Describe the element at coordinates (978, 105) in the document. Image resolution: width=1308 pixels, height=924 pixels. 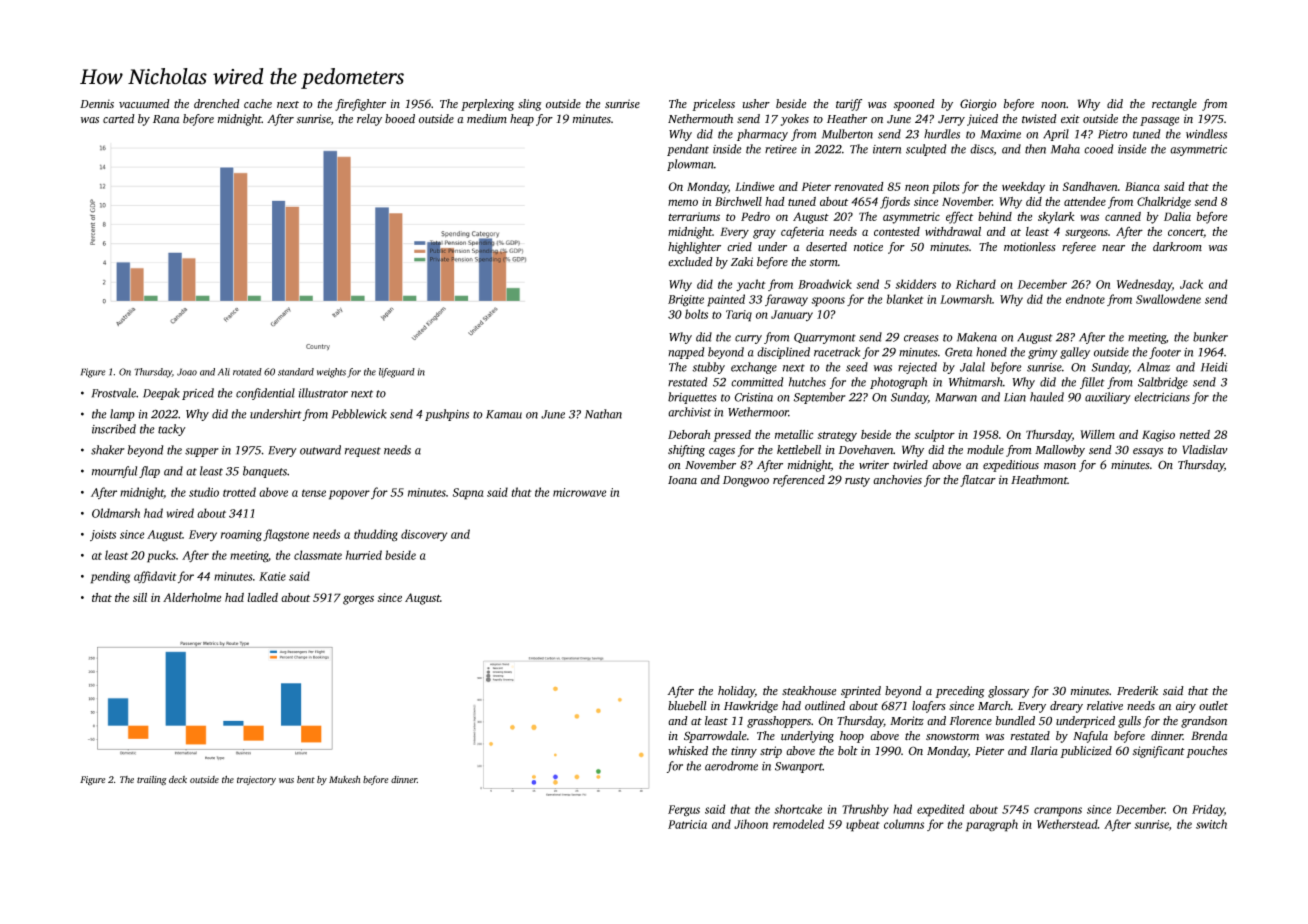
I see `Giorgio` at that location.
